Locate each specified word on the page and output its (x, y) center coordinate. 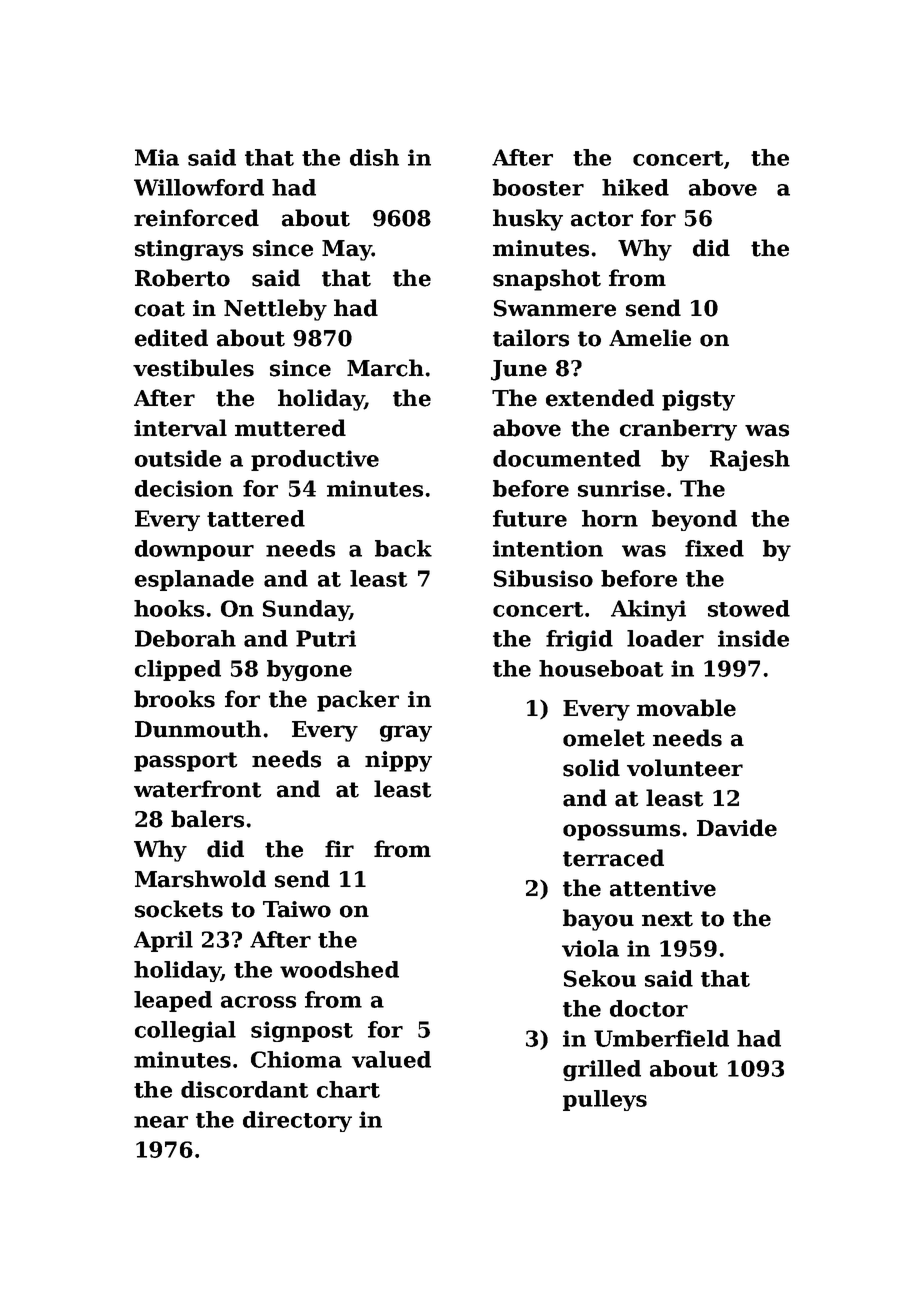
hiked (635, 187)
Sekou (600, 978)
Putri (326, 638)
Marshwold (200, 879)
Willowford (199, 187)
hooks (169, 608)
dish (374, 157)
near (161, 1122)
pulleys (605, 1100)
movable (686, 708)
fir (339, 848)
